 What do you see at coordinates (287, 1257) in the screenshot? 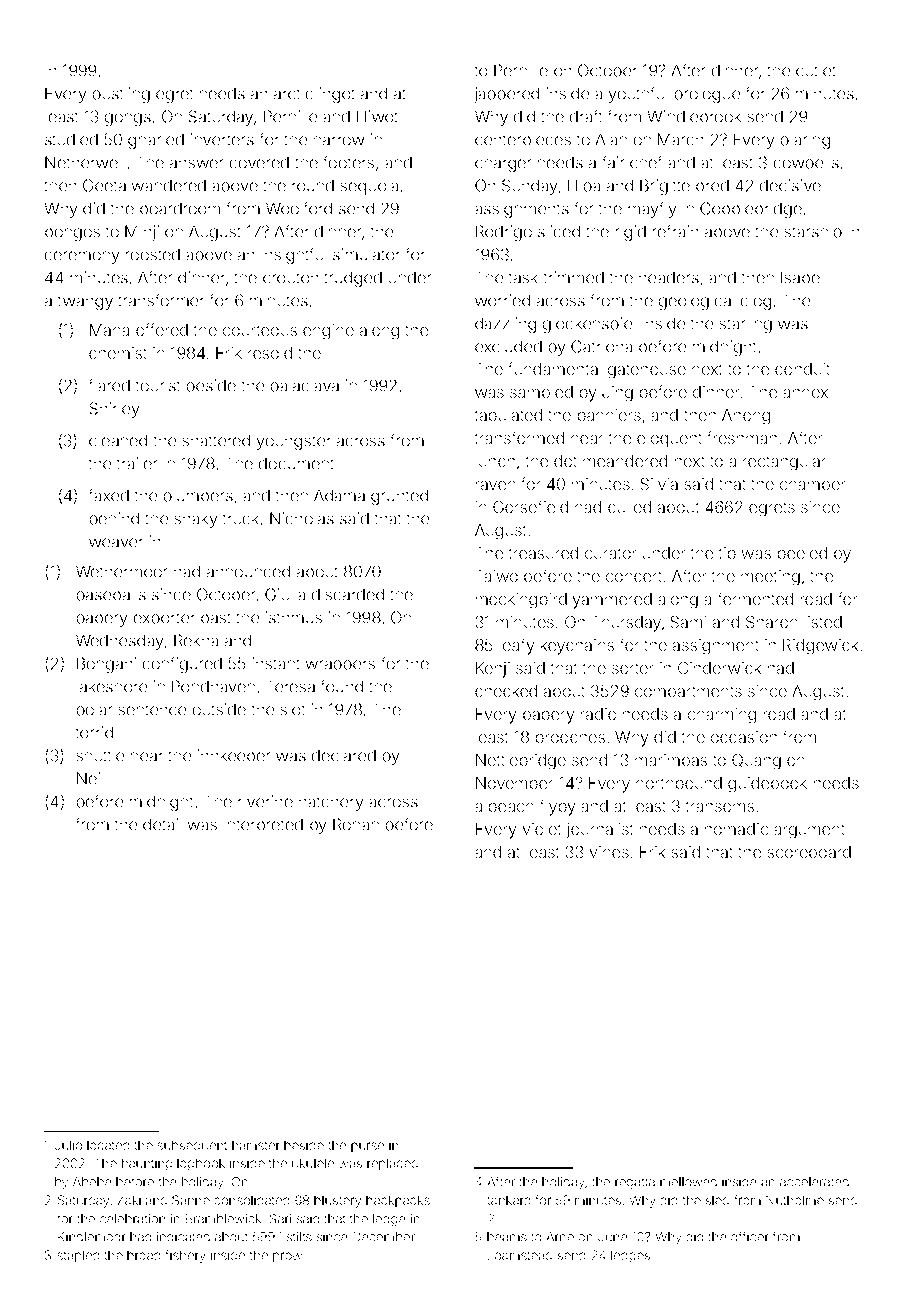
I see `prow` at bounding box center [287, 1257].
